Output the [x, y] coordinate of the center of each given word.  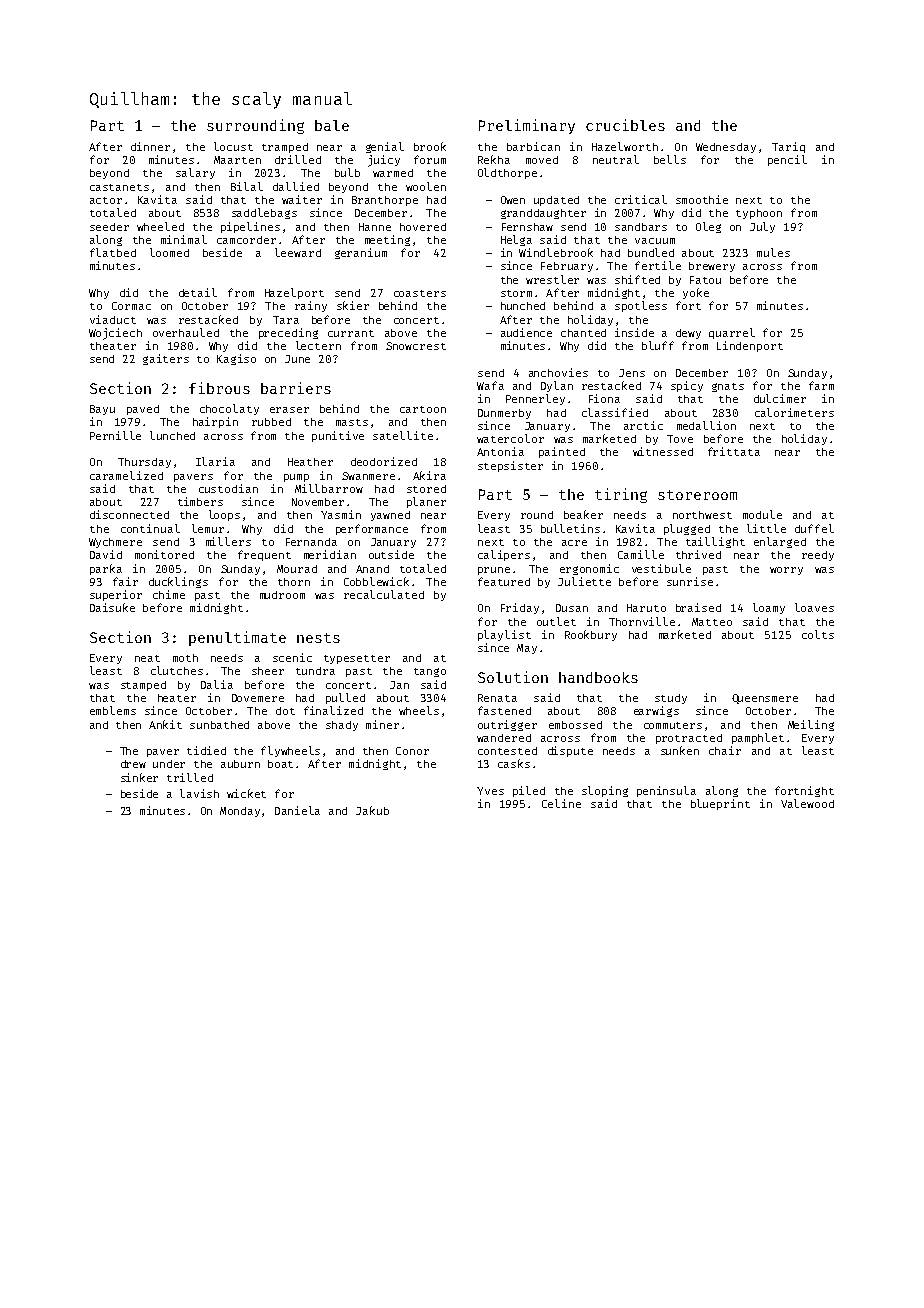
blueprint [720, 804]
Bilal [247, 186]
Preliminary [527, 126]
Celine [561, 803]
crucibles [625, 125]
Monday [240, 812]
